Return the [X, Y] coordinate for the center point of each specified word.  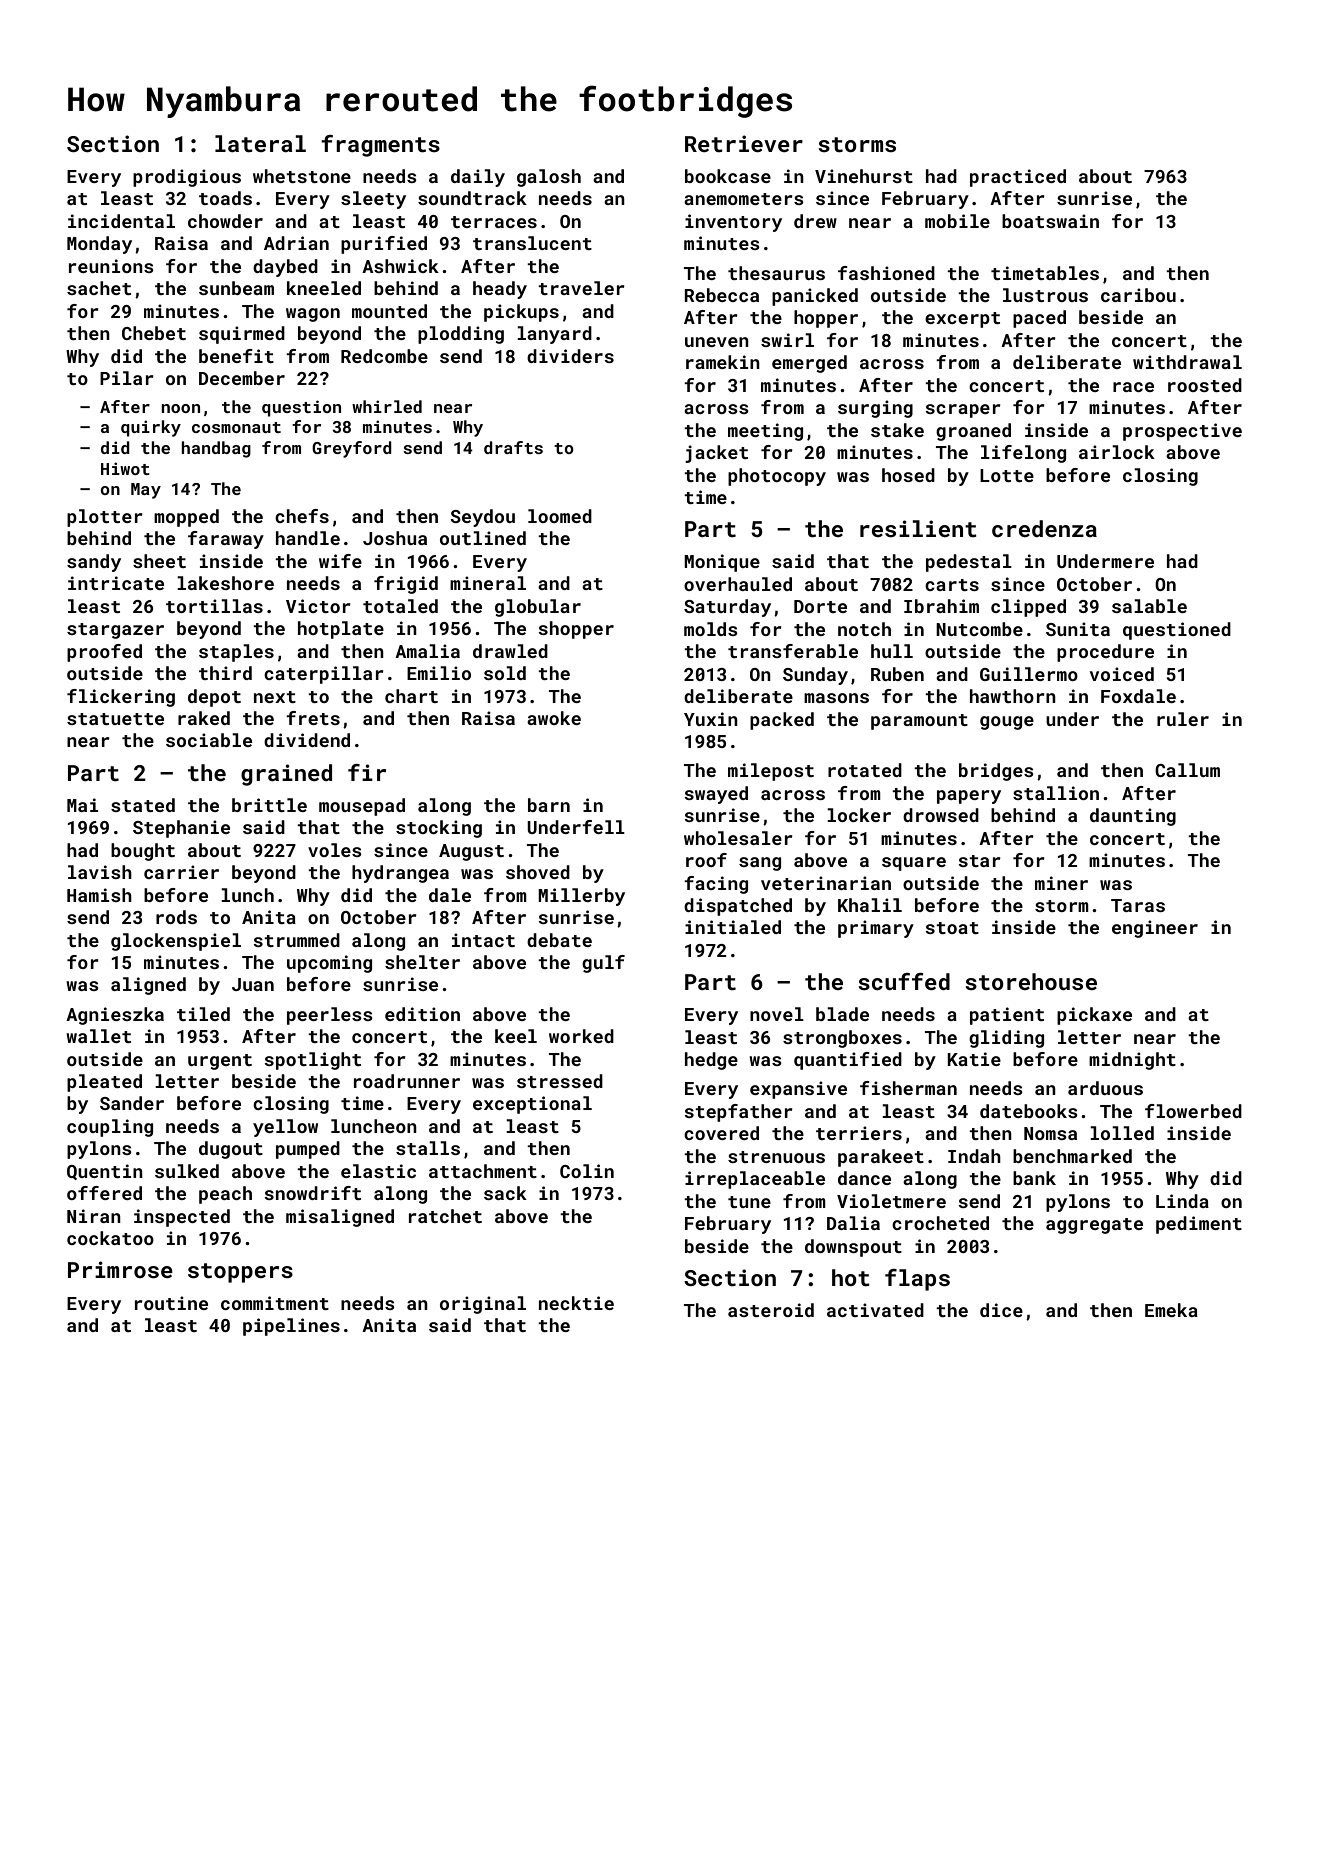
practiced [1018, 178]
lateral [260, 143]
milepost [771, 772]
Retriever [744, 143]
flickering [121, 698]
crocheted [940, 1223]
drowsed [941, 815]
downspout [853, 1248]
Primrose [120, 1269]
